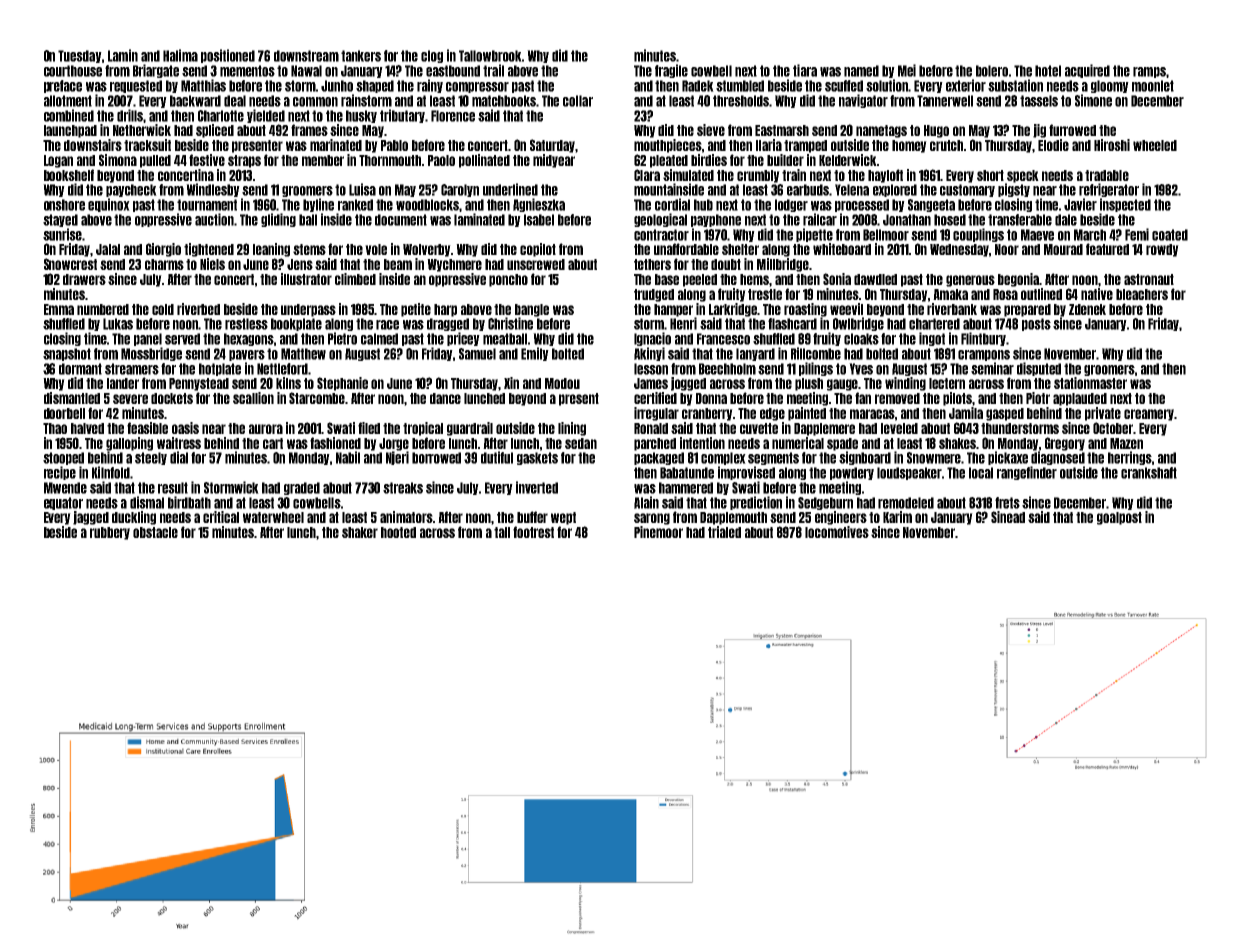 The width and height of the page is (1233, 952). Describe the element at coordinates (221, 116) in the page. I see `Charlotte` at that location.
